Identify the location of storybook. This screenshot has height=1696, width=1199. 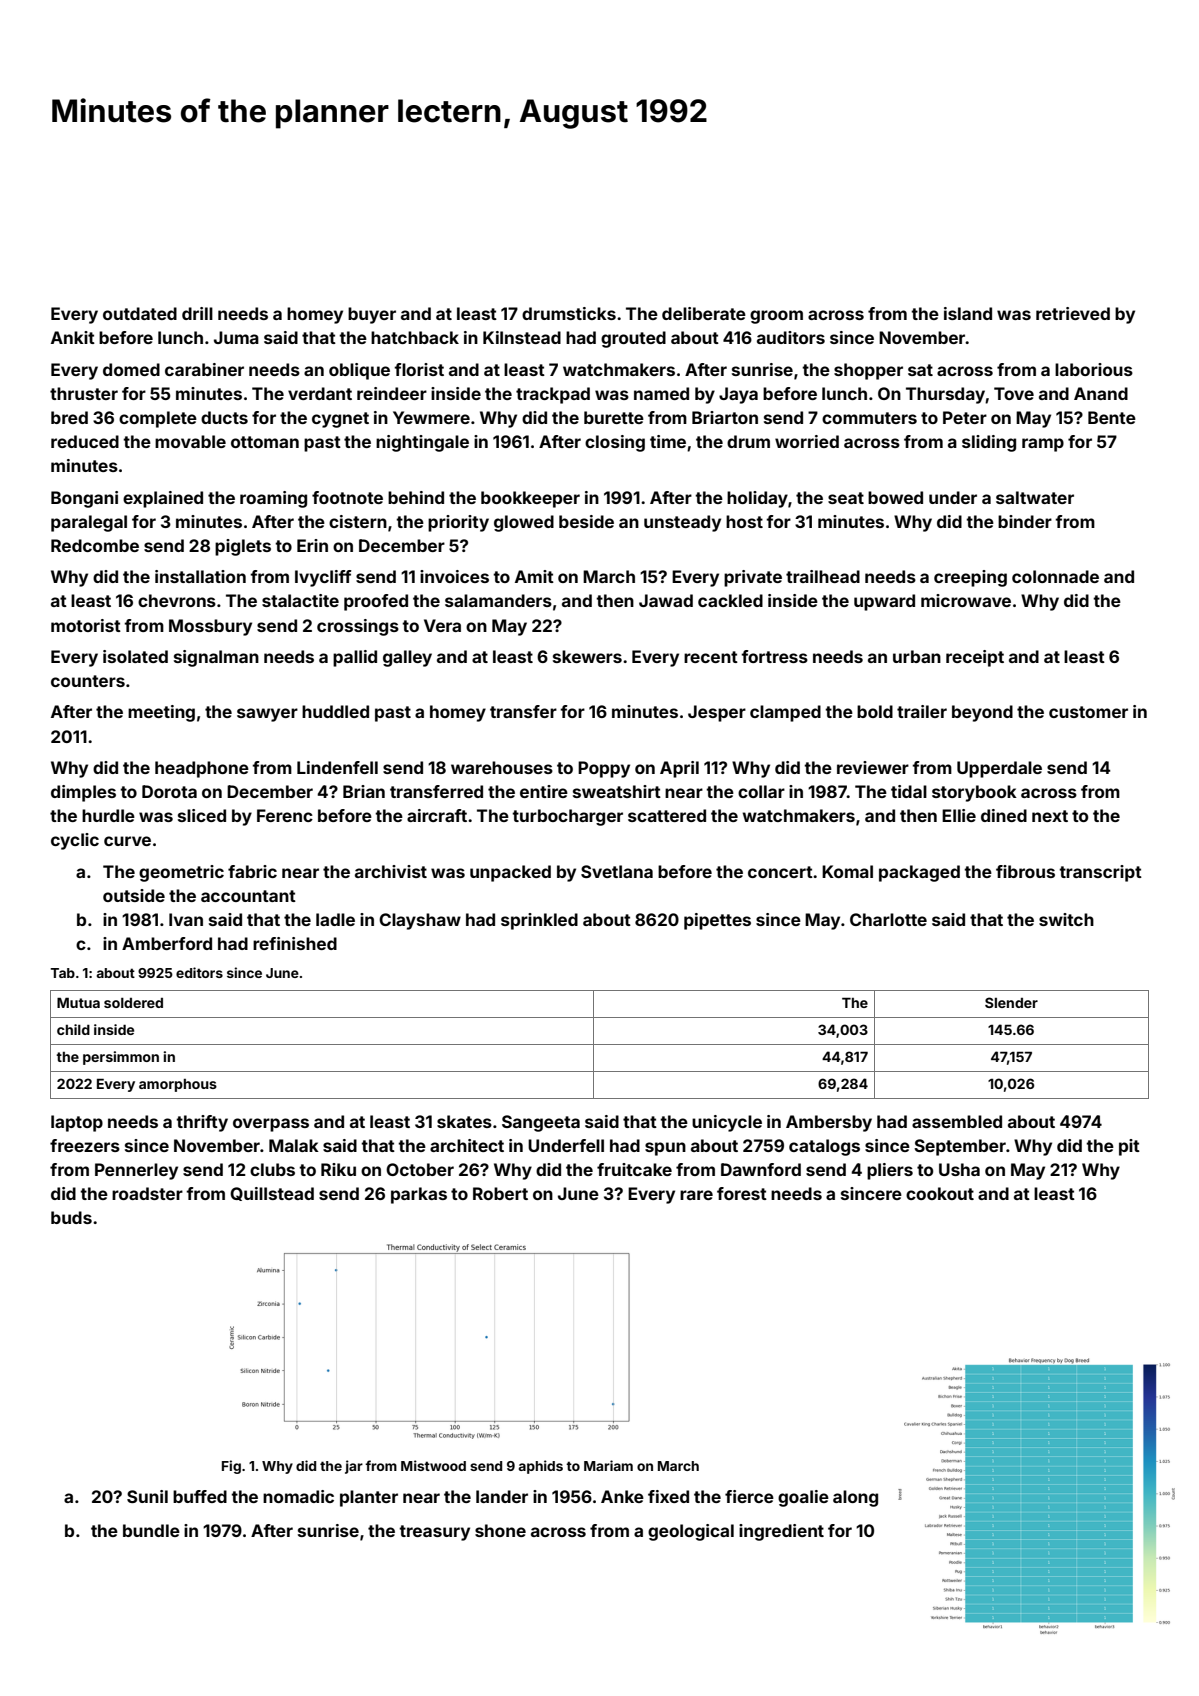
(974, 793).
